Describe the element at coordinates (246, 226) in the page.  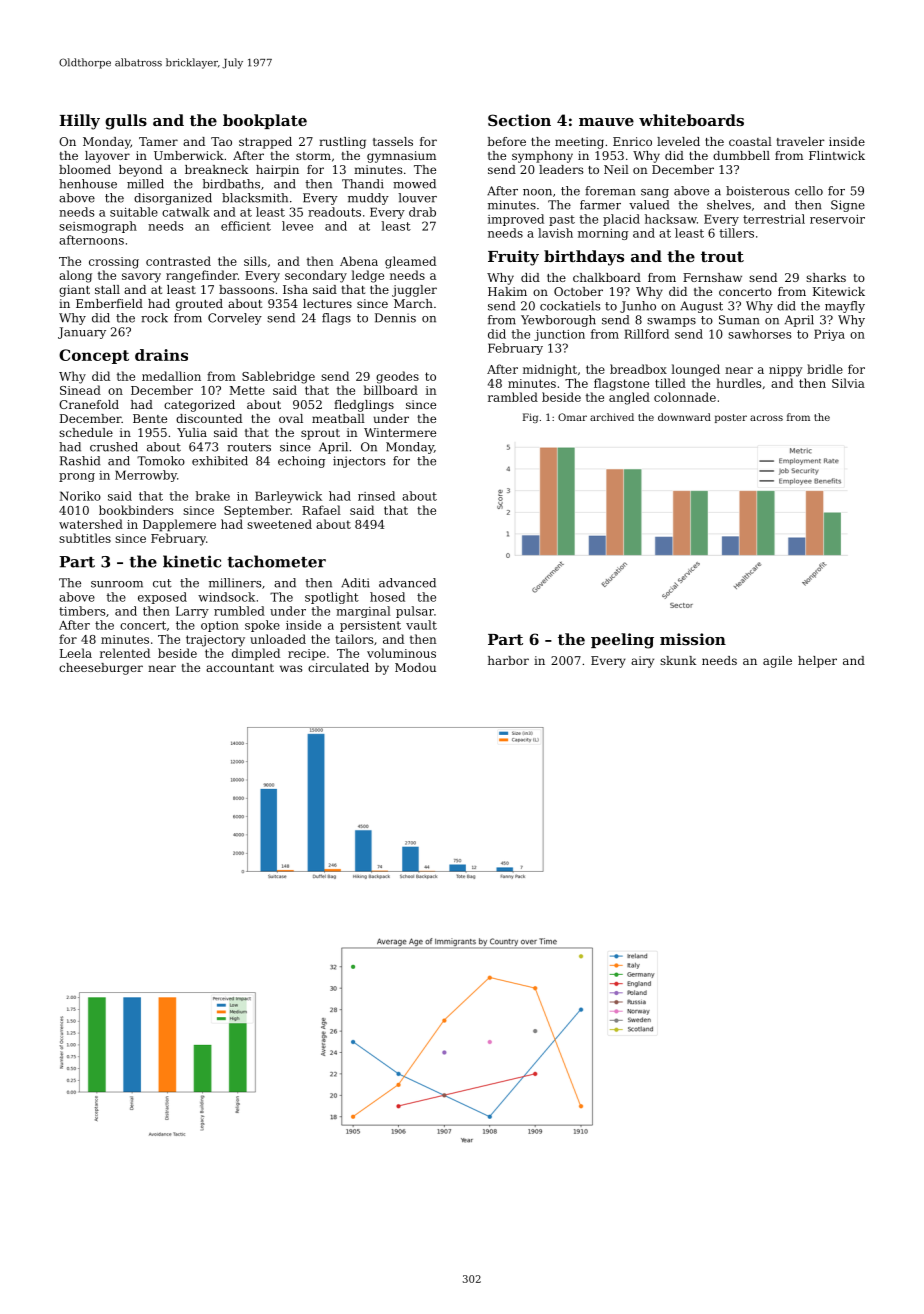
I see `efficient` at that location.
